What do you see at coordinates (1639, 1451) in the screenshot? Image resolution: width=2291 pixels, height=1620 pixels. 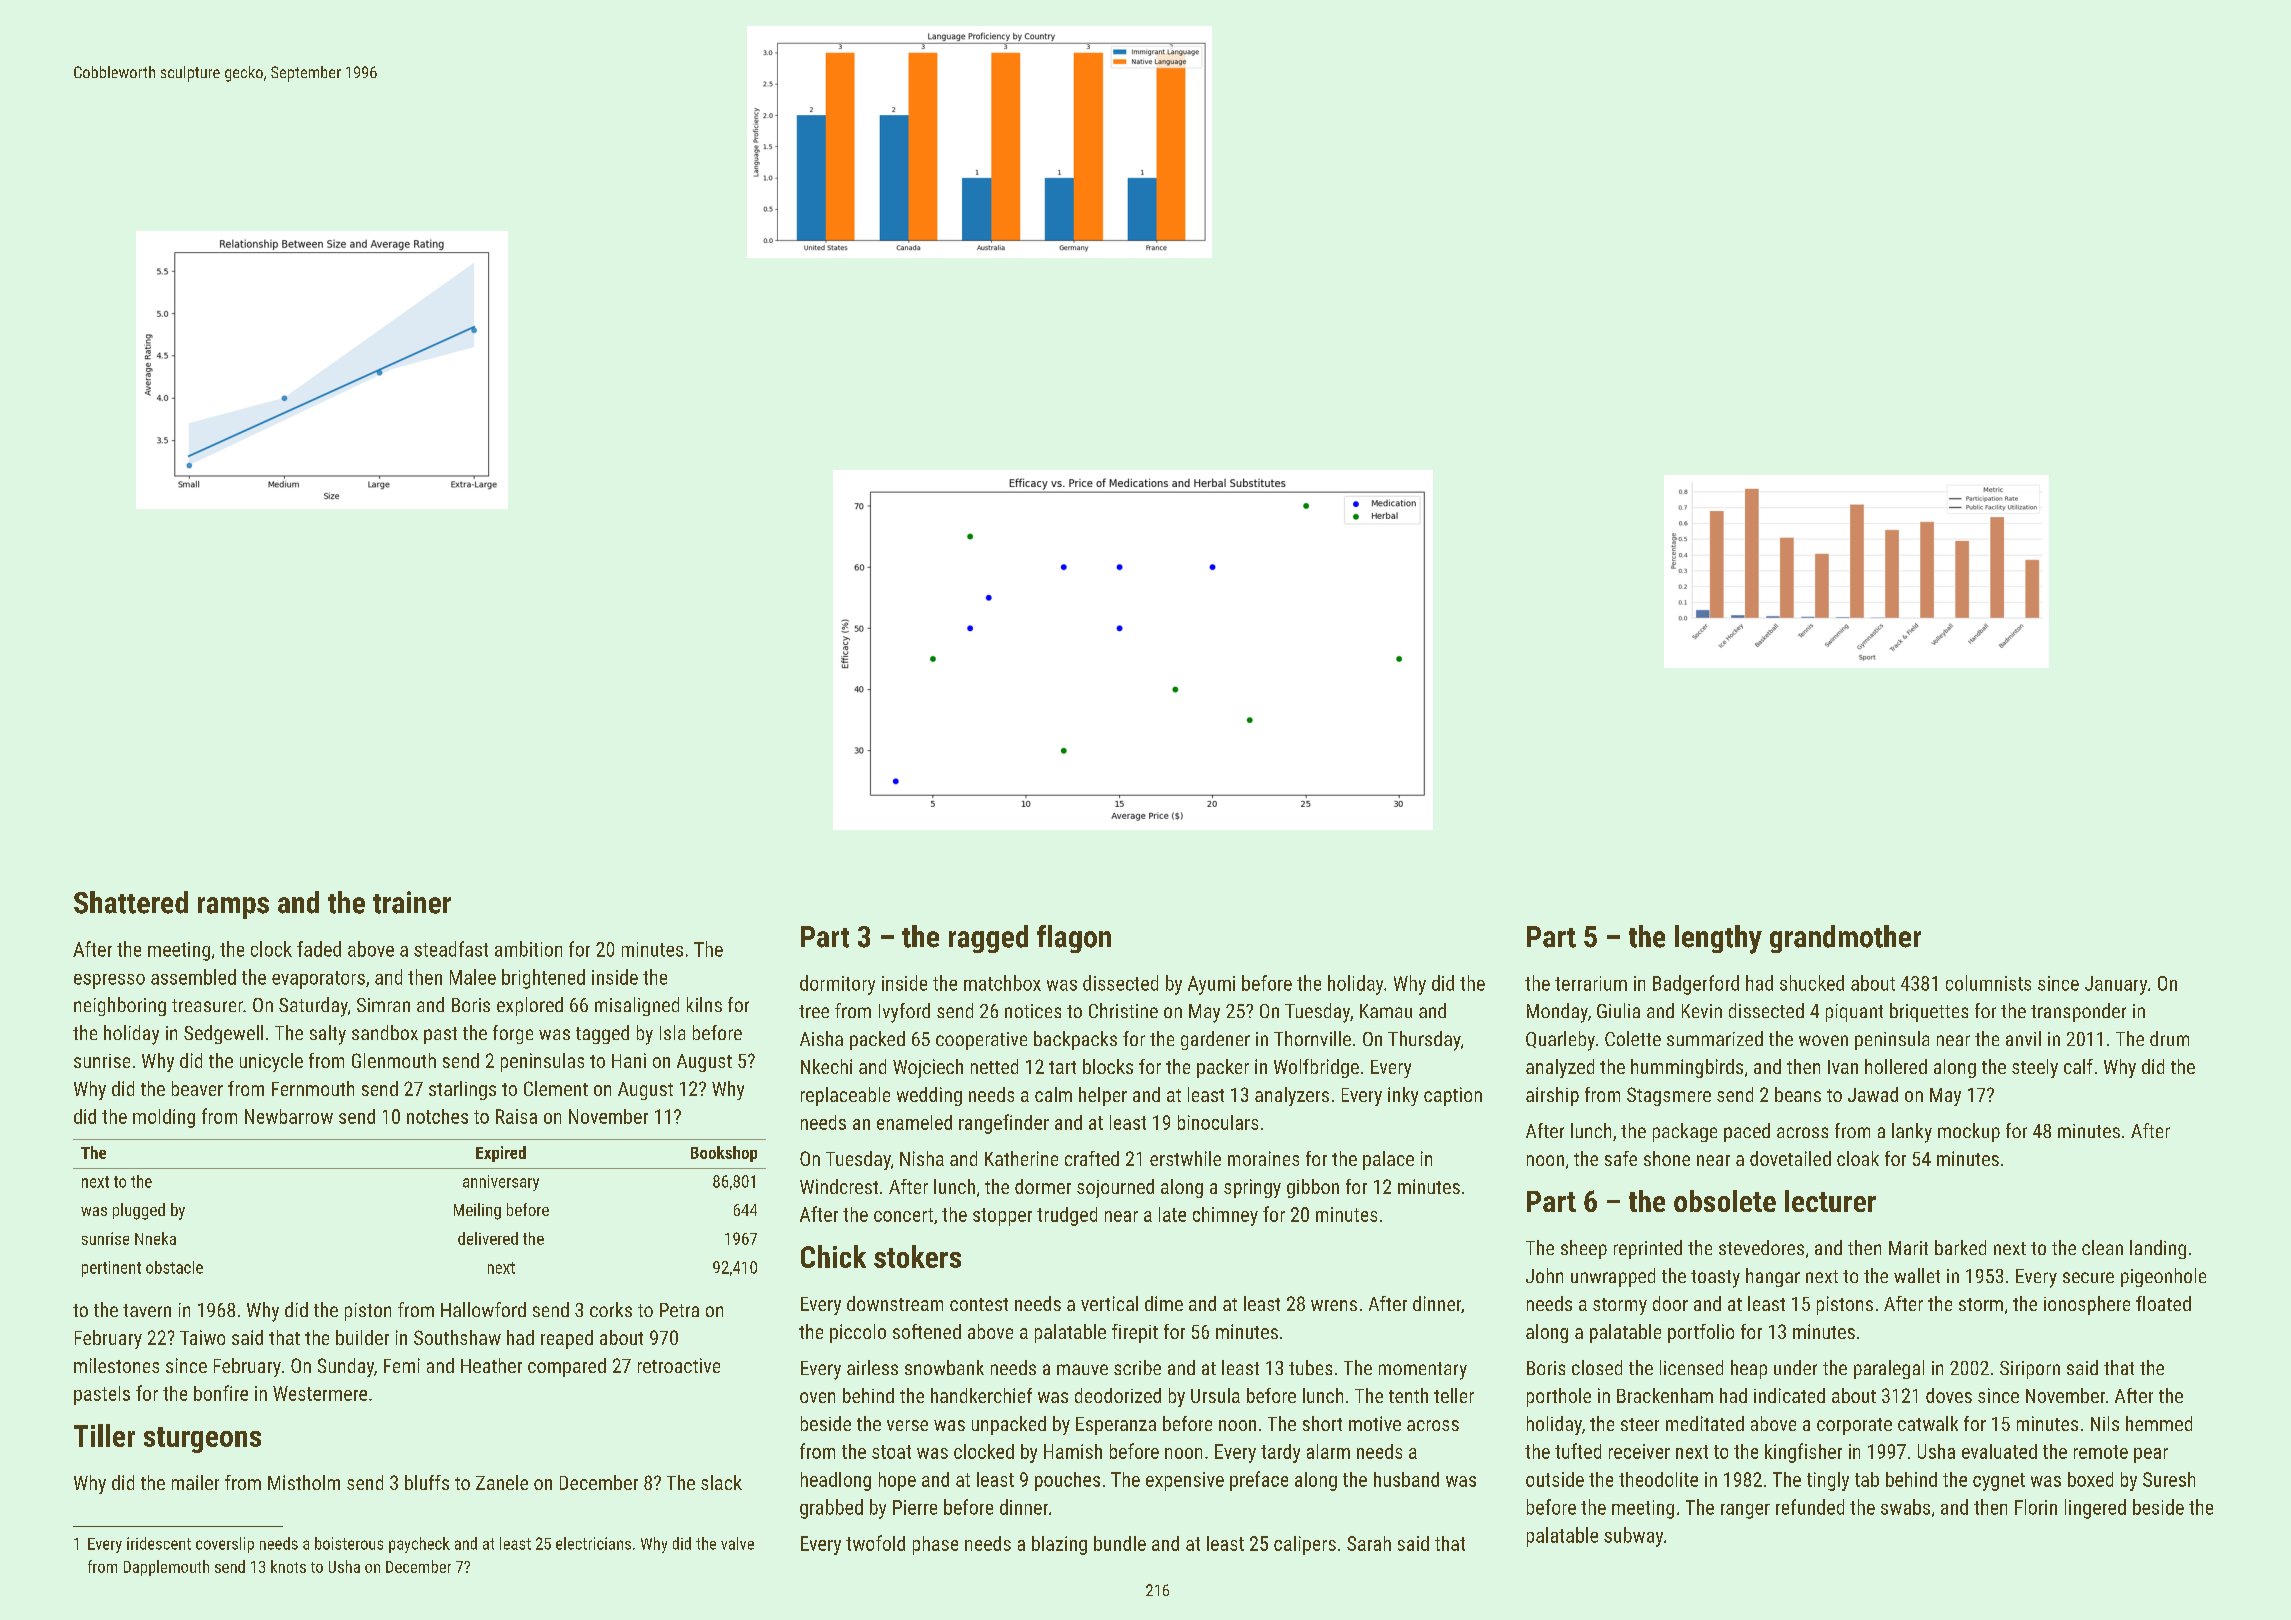 I see `receiver` at bounding box center [1639, 1451].
